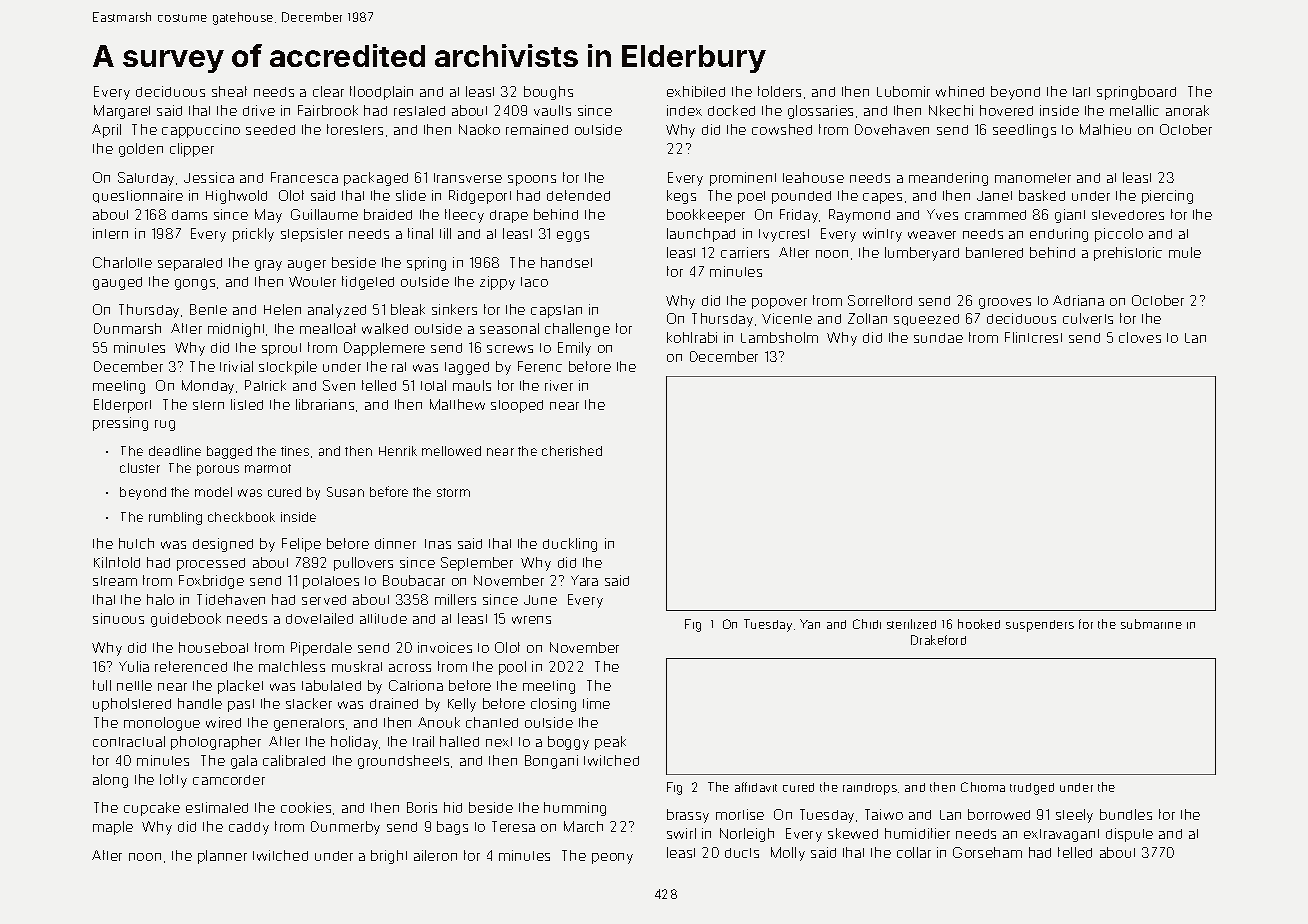 The height and width of the page is (924, 1308). What do you see at coordinates (512, 668) in the page?
I see `pool` at bounding box center [512, 668].
